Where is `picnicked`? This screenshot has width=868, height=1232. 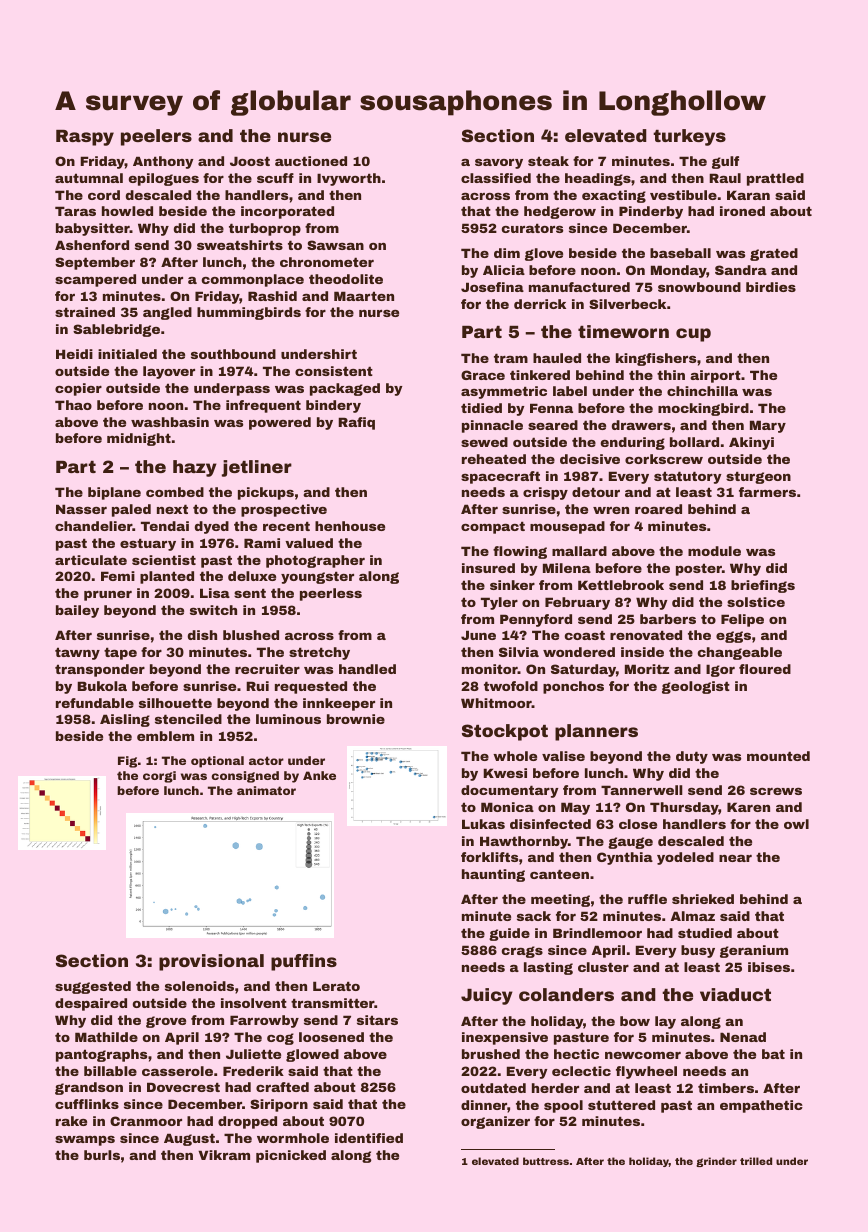 picnicked is located at coordinates (291, 1156).
